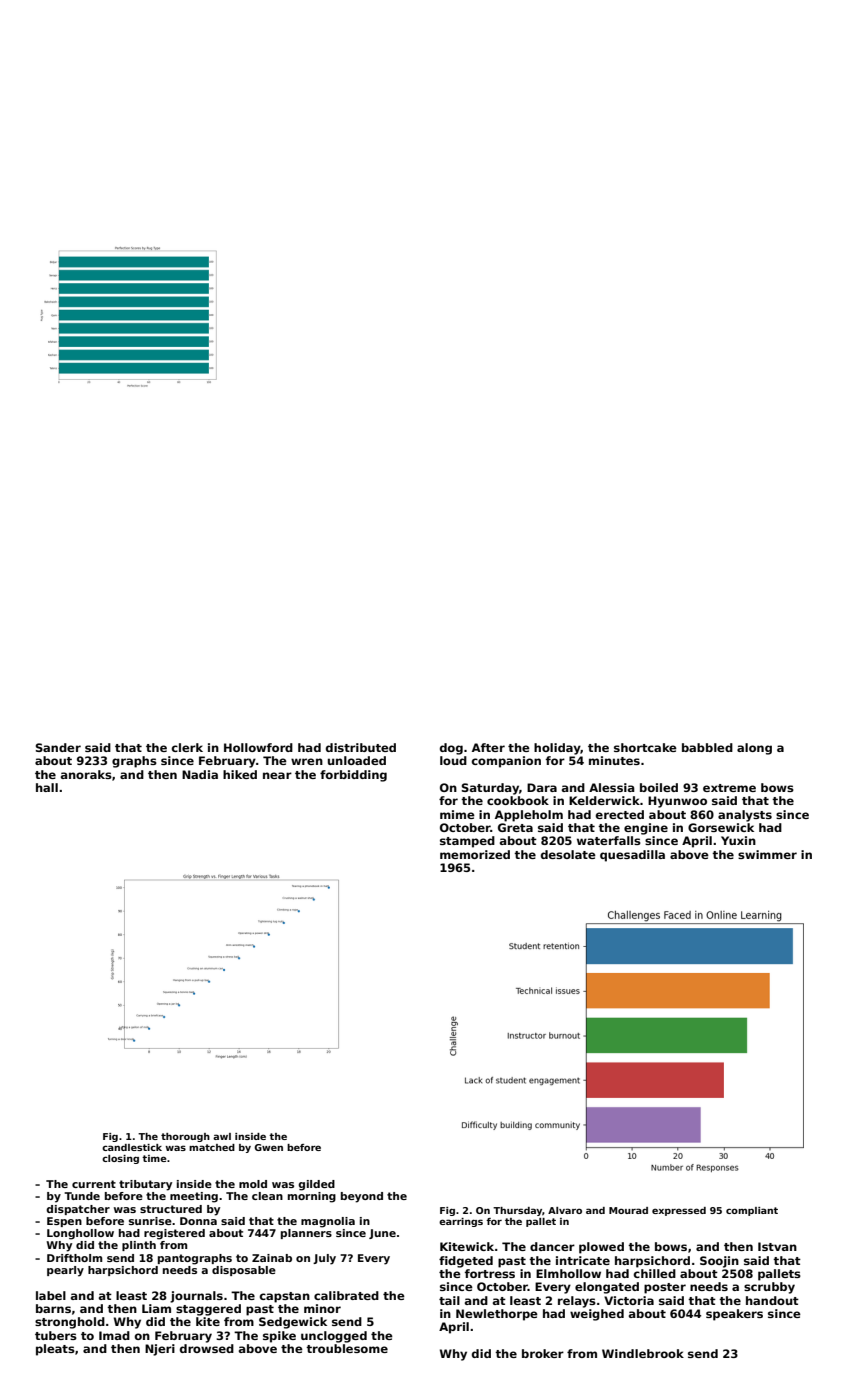  What do you see at coordinates (614, 760) in the screenshot?
I see `minutes` at bounding box center [614, 760].
